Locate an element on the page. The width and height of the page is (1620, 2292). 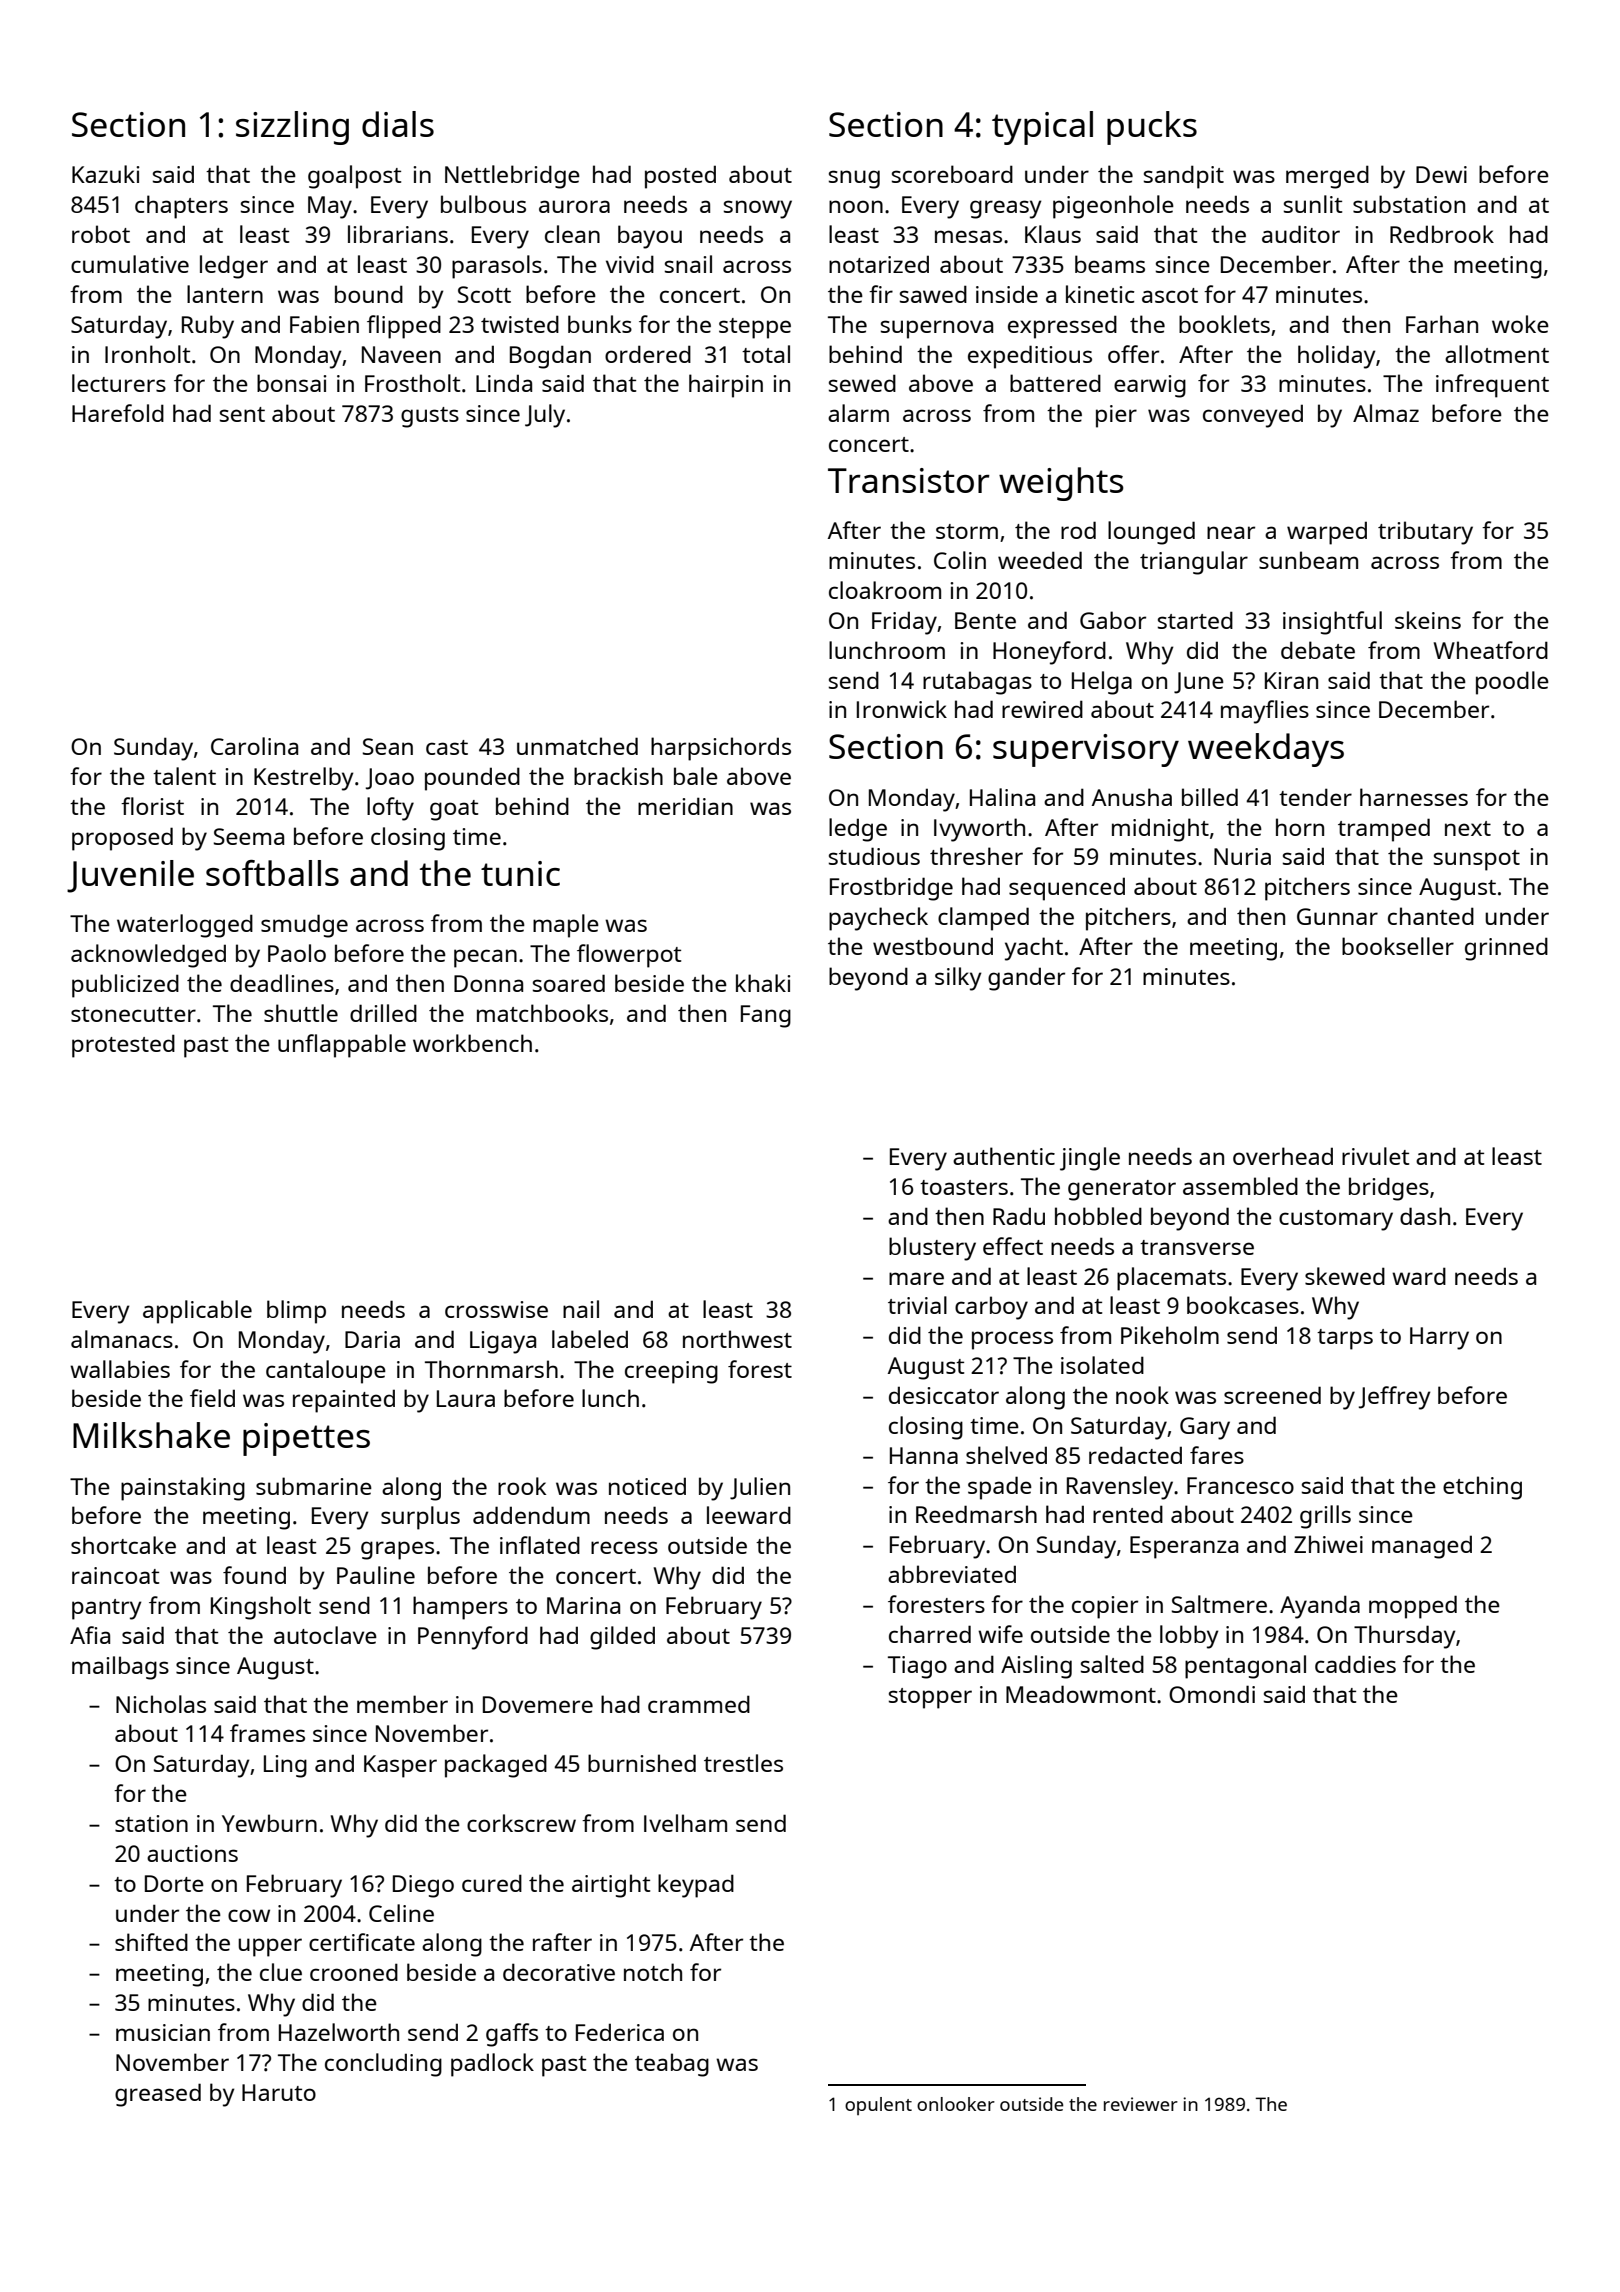
crooned is located at coordinates (354, 1972).
